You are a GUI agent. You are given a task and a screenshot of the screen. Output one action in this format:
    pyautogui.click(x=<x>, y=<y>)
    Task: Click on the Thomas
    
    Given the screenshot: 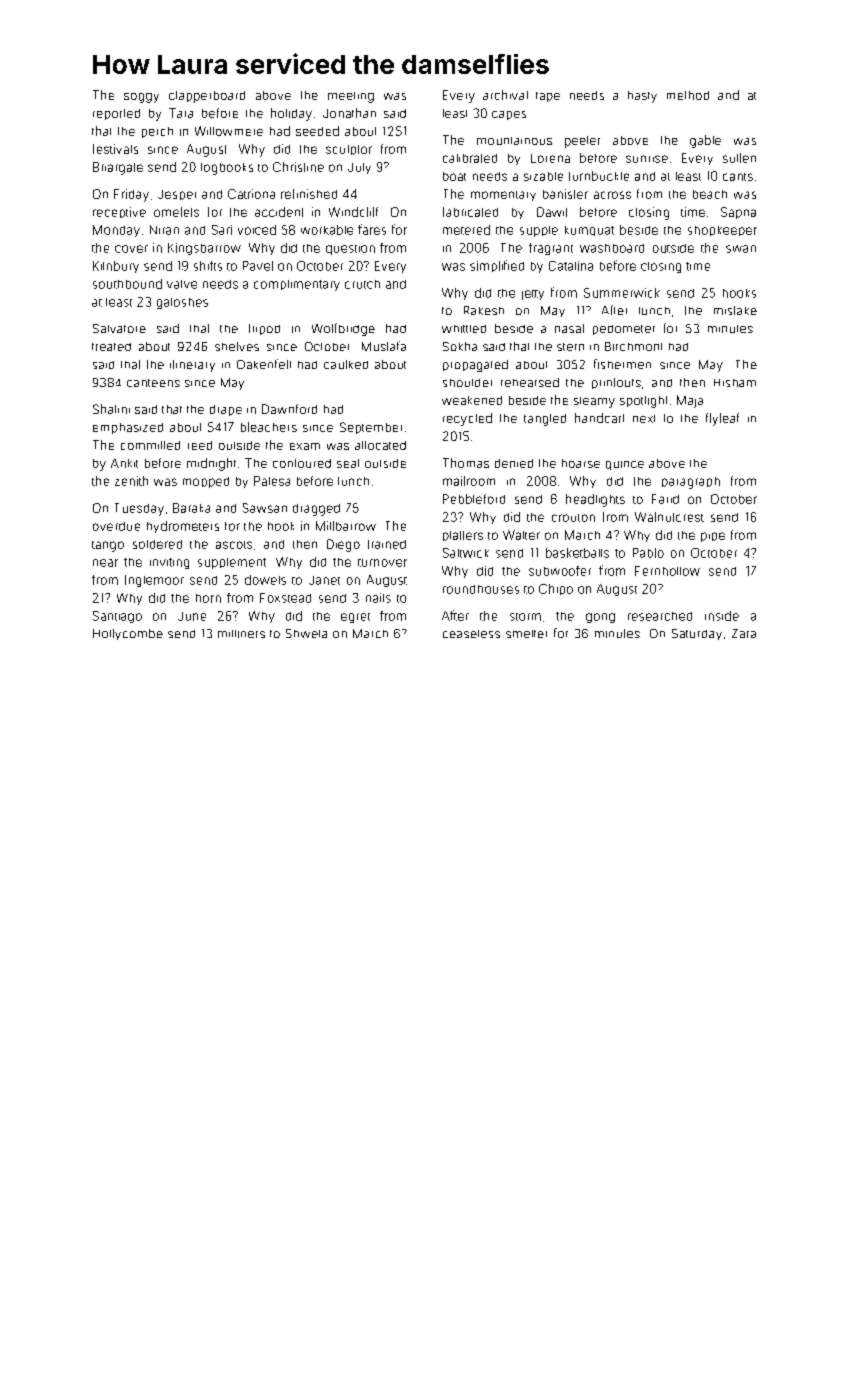 What is the action you would take?
    pyautogui.click(x=466, y=463)
